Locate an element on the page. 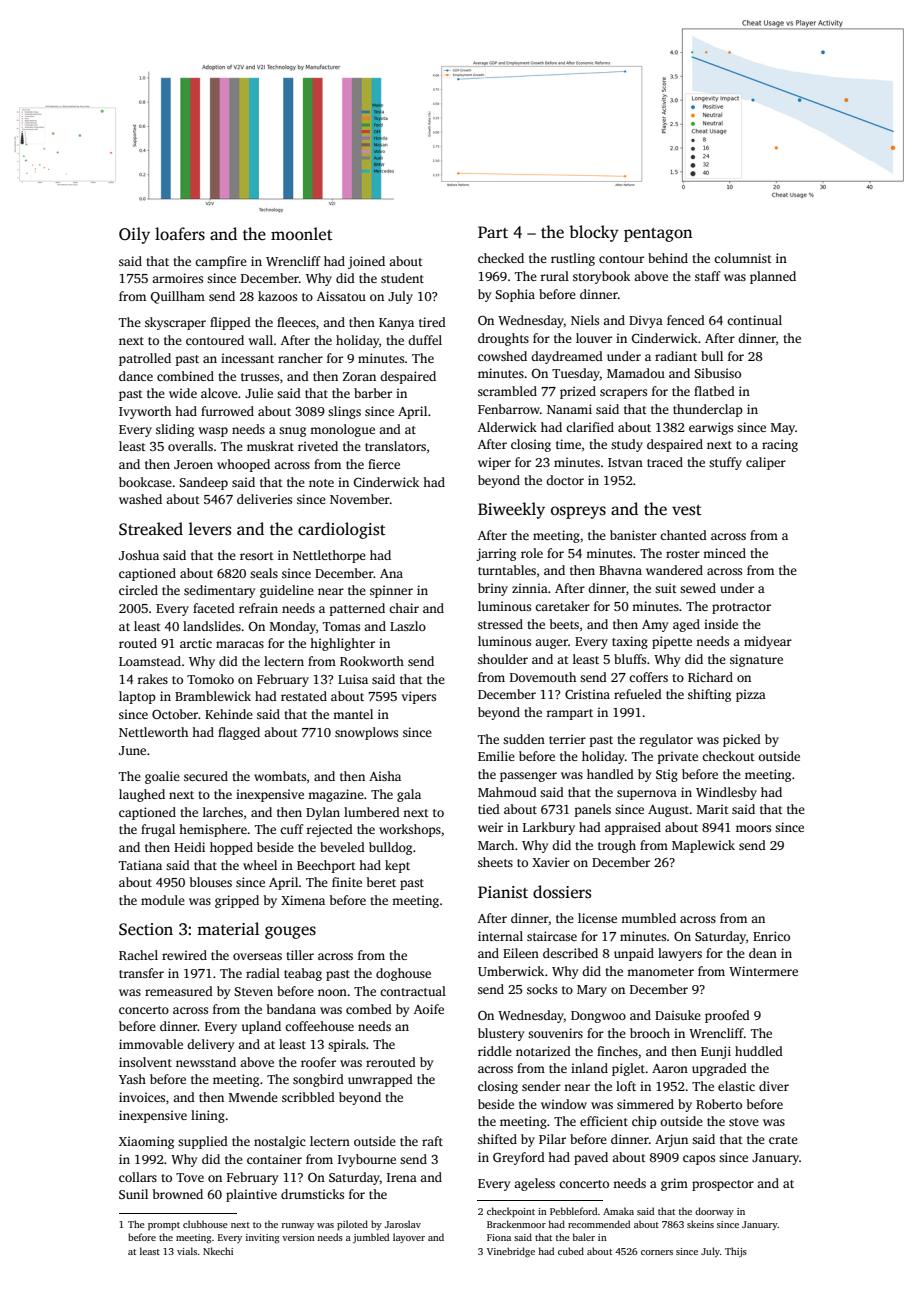 Image resolution: width=924 pixels, height=1308 pixels. immovable is located at coordinates (151, 1044).
